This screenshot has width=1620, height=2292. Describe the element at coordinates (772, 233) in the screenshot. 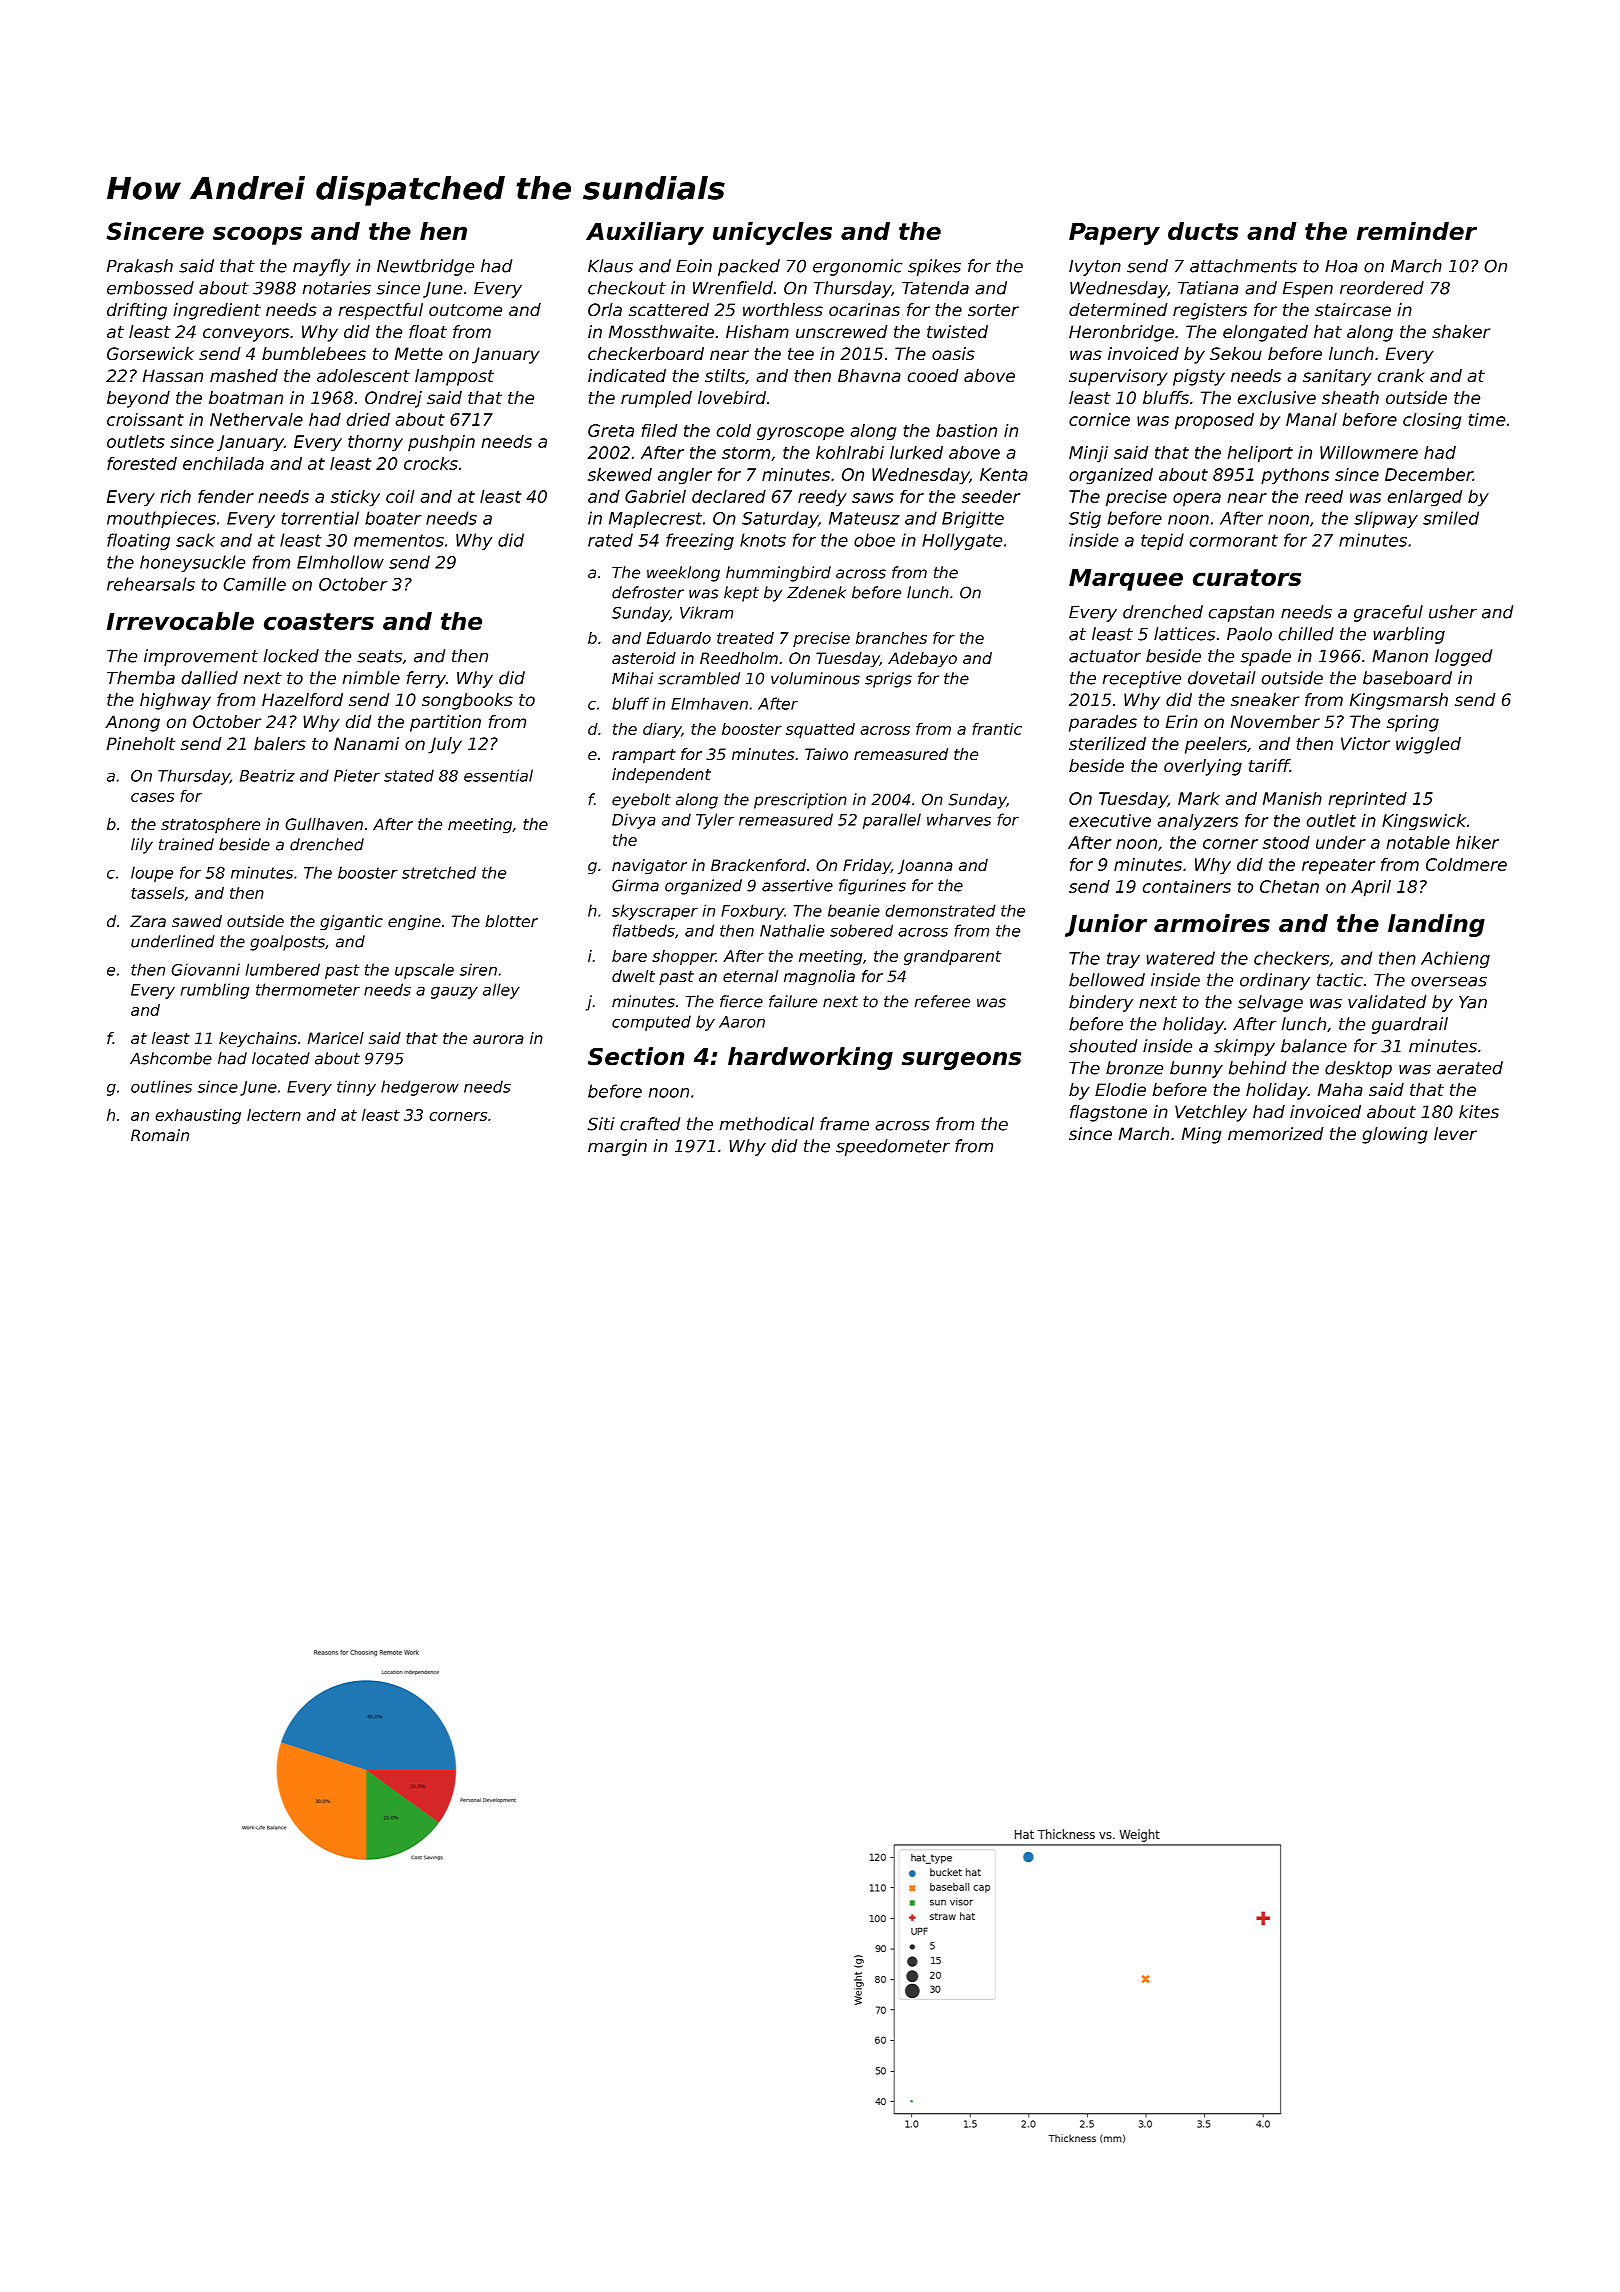

I see `unicycles` at that location.
